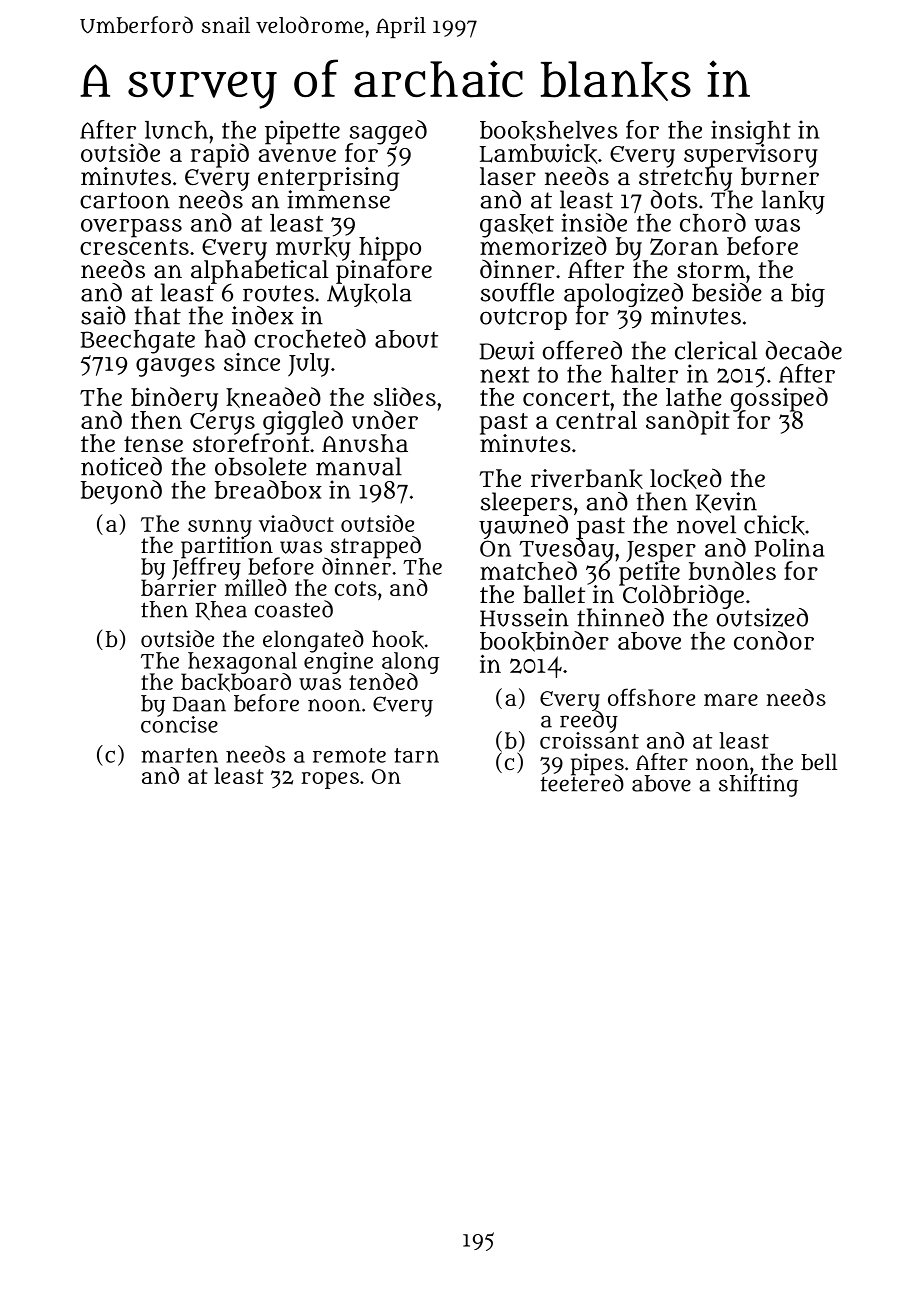  What do you see at coordinates (242, 662) in the document?
I see `hexagonal` at bounding box center [242, 662].
